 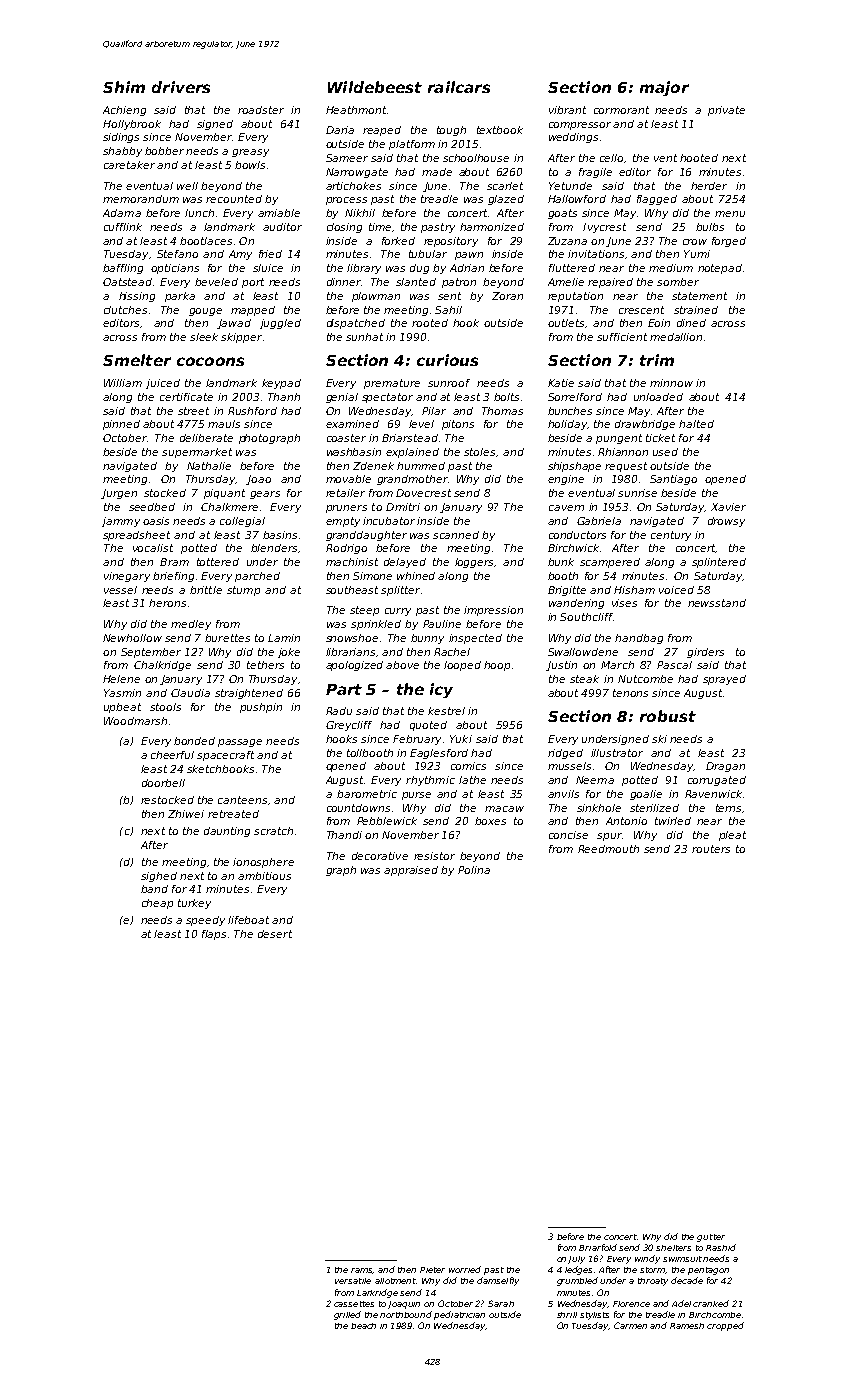 What do you see at coordinates (474, 870) in the screenshot?
I see `Polina` at bounding box center [474, 870].
